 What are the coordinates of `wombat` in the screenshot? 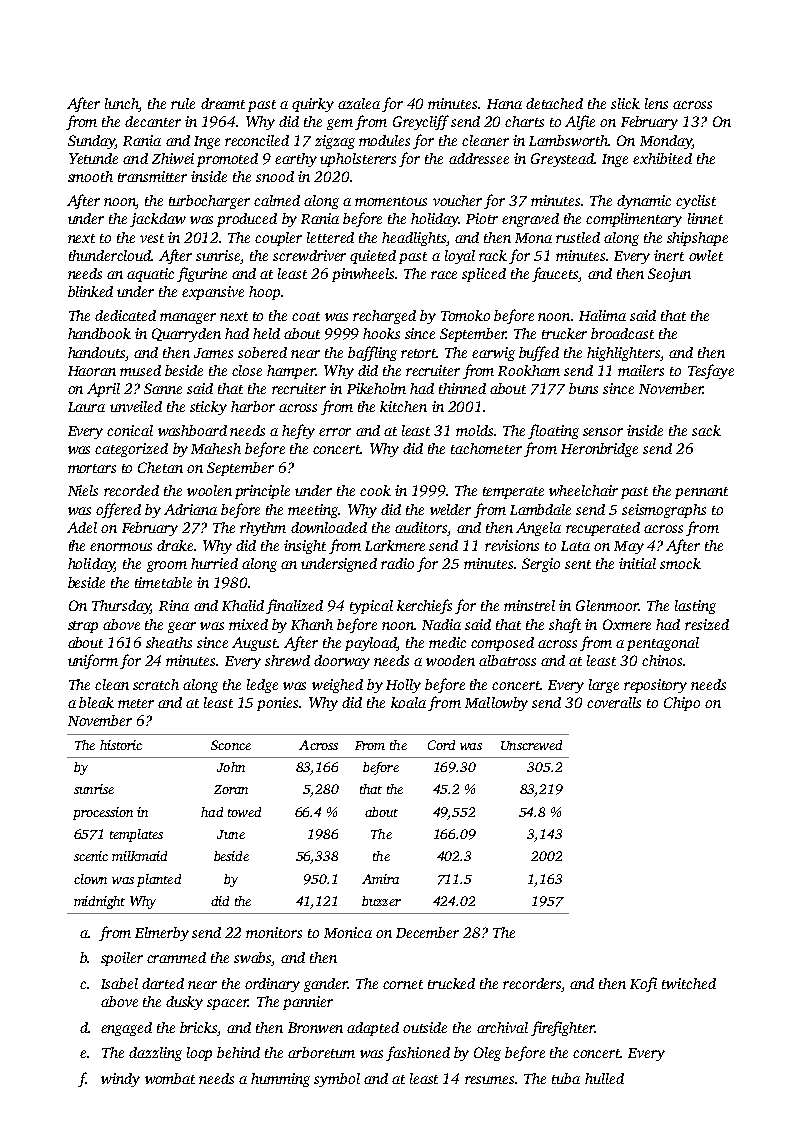 It's located at (170, 1078).
